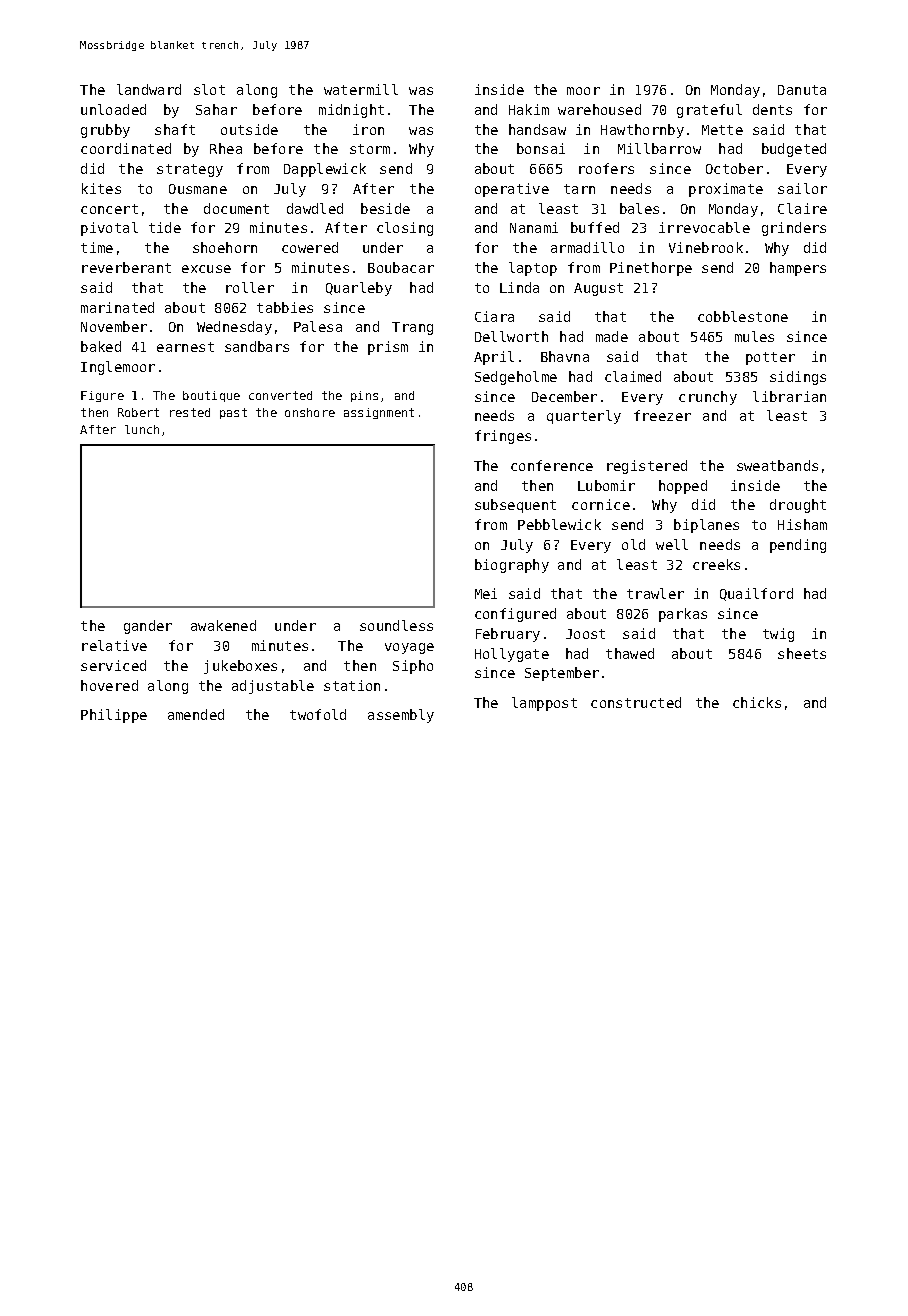 The width and height of the screenshot is (908, 1316). I want to click on Danuta, so click(802, 90).
